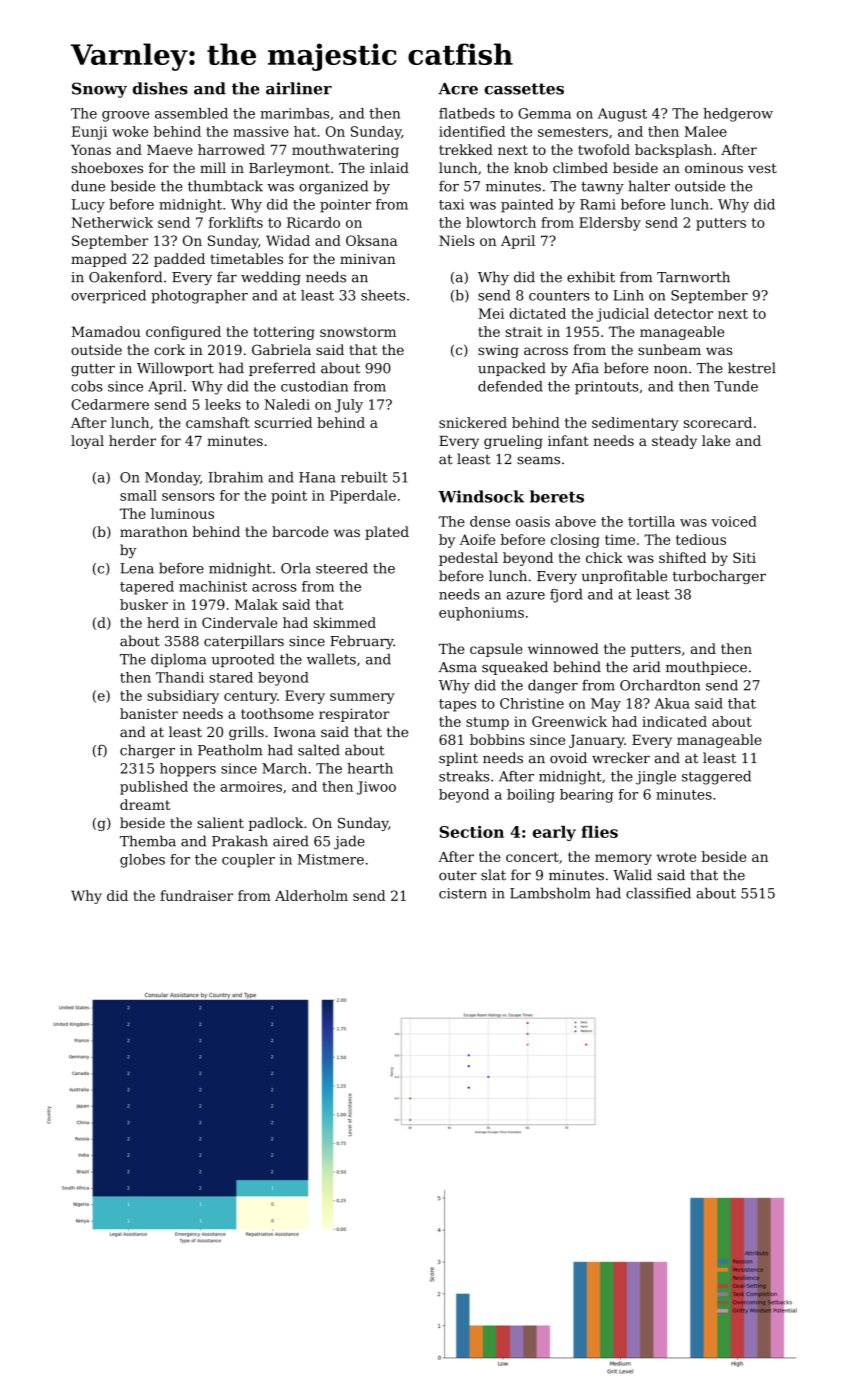 The height and width of the screenshot is (1400, 849). I want to click on blowtorch, so click(501, 222).
